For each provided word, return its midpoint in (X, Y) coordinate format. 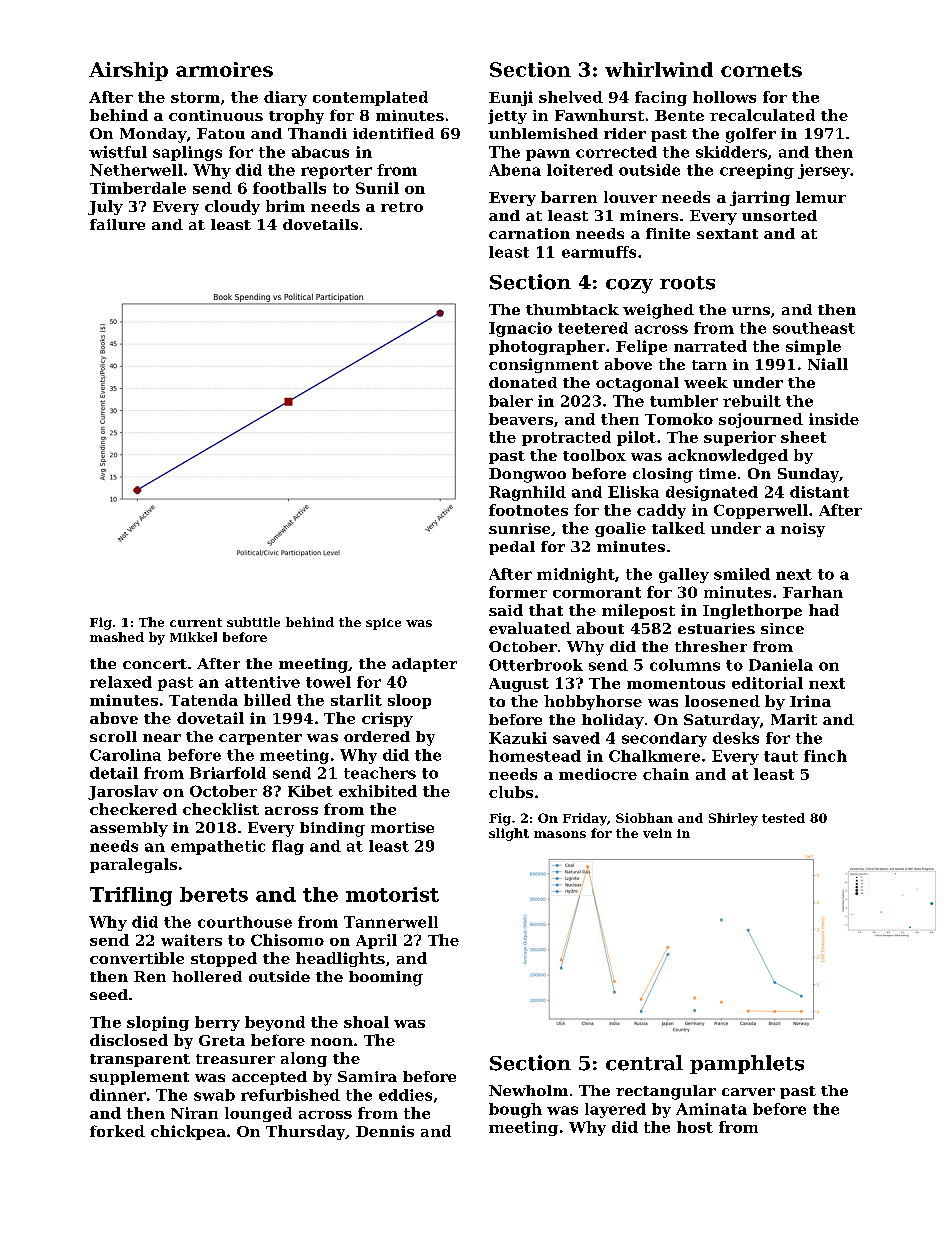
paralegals (133, 865)
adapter (424, 665)
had (824, 610)
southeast (814, 328)
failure (117, 224)
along (304, 1059)
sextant (727, 234)
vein (657, 833)
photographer (547, 347)
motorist (392, 894)
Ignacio (520, 329)
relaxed (121, 682)
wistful (118, 152)
